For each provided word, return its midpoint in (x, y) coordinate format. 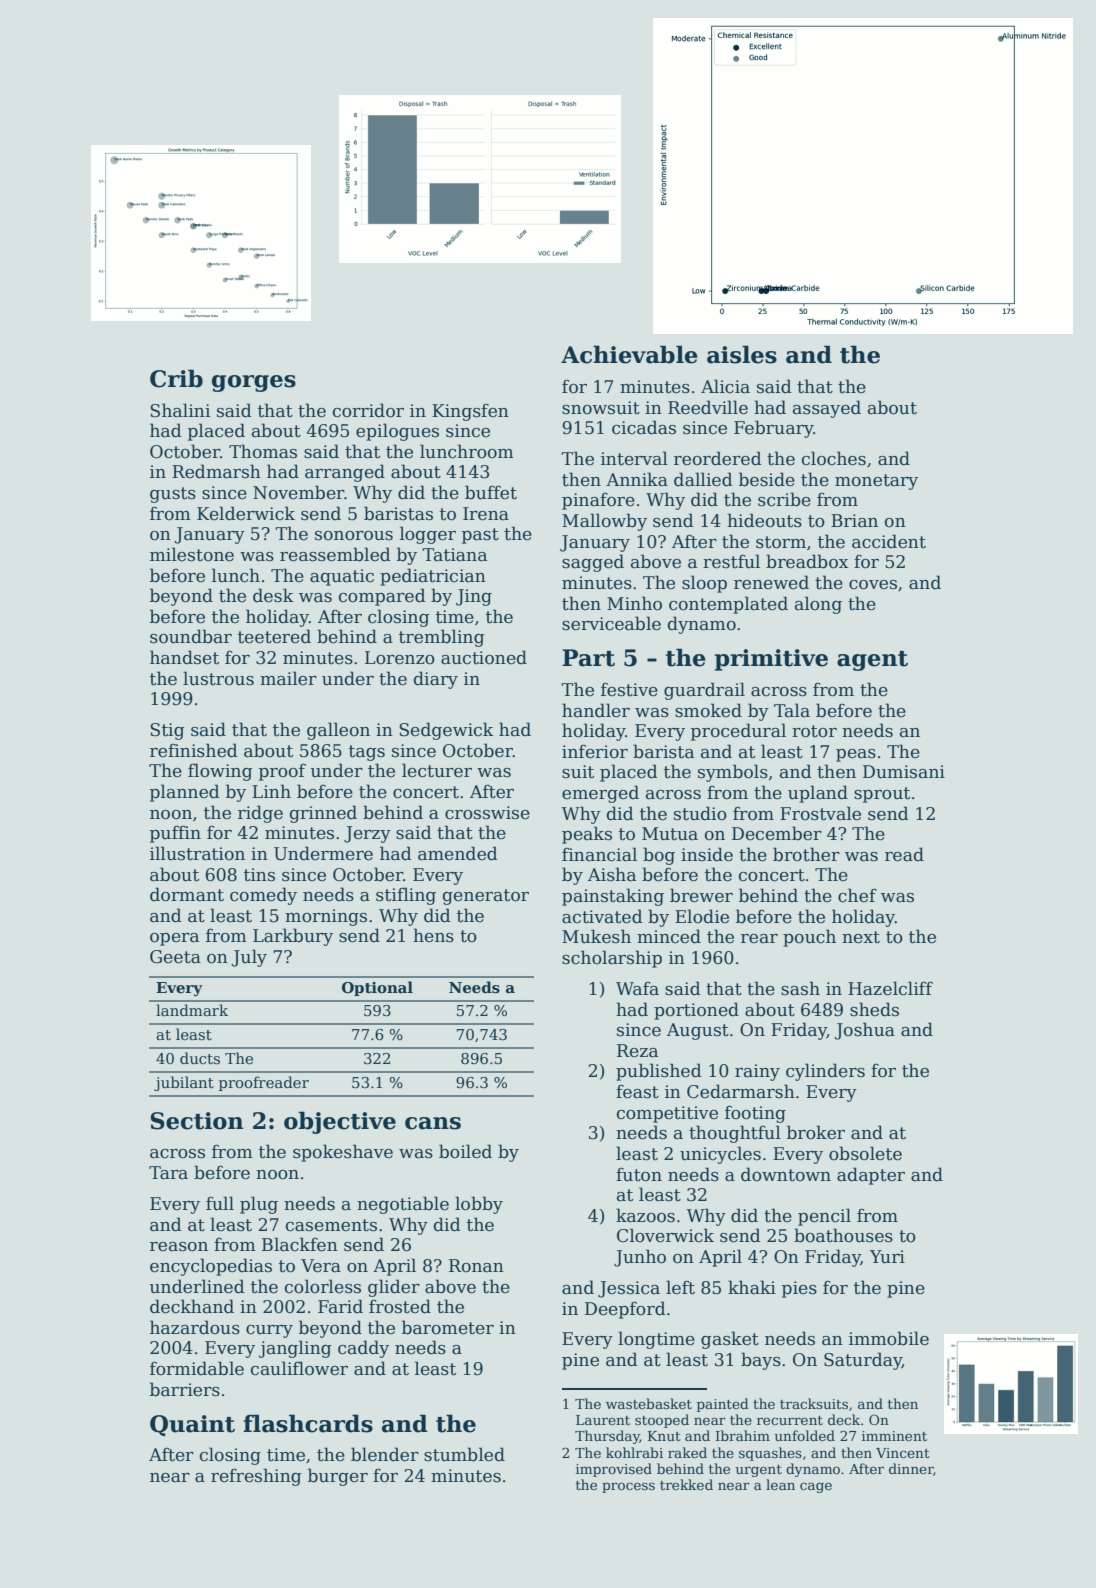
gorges (254, 383)
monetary (876, 482)
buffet (491, 492)
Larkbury (293, 937)
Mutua (670, 834)
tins (259, 875)
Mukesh (596, 936)
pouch (809, 938)
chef (857, 895)
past (480, 536)
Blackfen (300, 1244)
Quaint (192, 1425)
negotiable (403, 1205)
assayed (827, 409)
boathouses (843, 1235)
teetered (274, 636)
